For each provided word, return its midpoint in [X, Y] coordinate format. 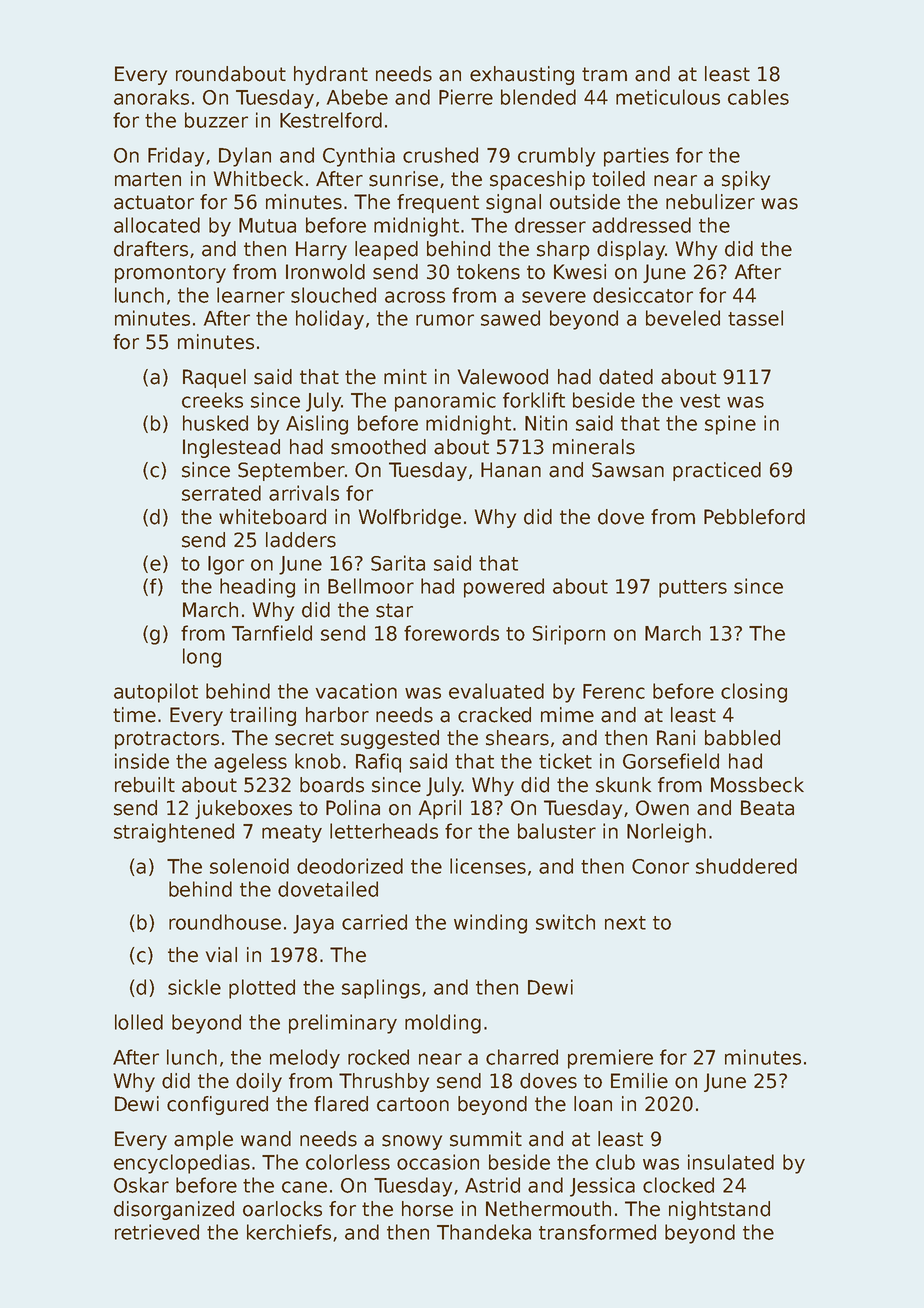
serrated [221, 493]
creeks [212, 400]
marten [148, 179]
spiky [746, 180]
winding [490, 924]
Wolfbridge [410, 518]
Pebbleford [754, 517]
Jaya [313, 924]
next [625, 923]
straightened [174, 833]
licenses [488, 866]
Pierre [466, 97]
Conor [660, 866]
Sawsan [628, 470]
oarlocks [282, 1209]
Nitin [546, 423]
